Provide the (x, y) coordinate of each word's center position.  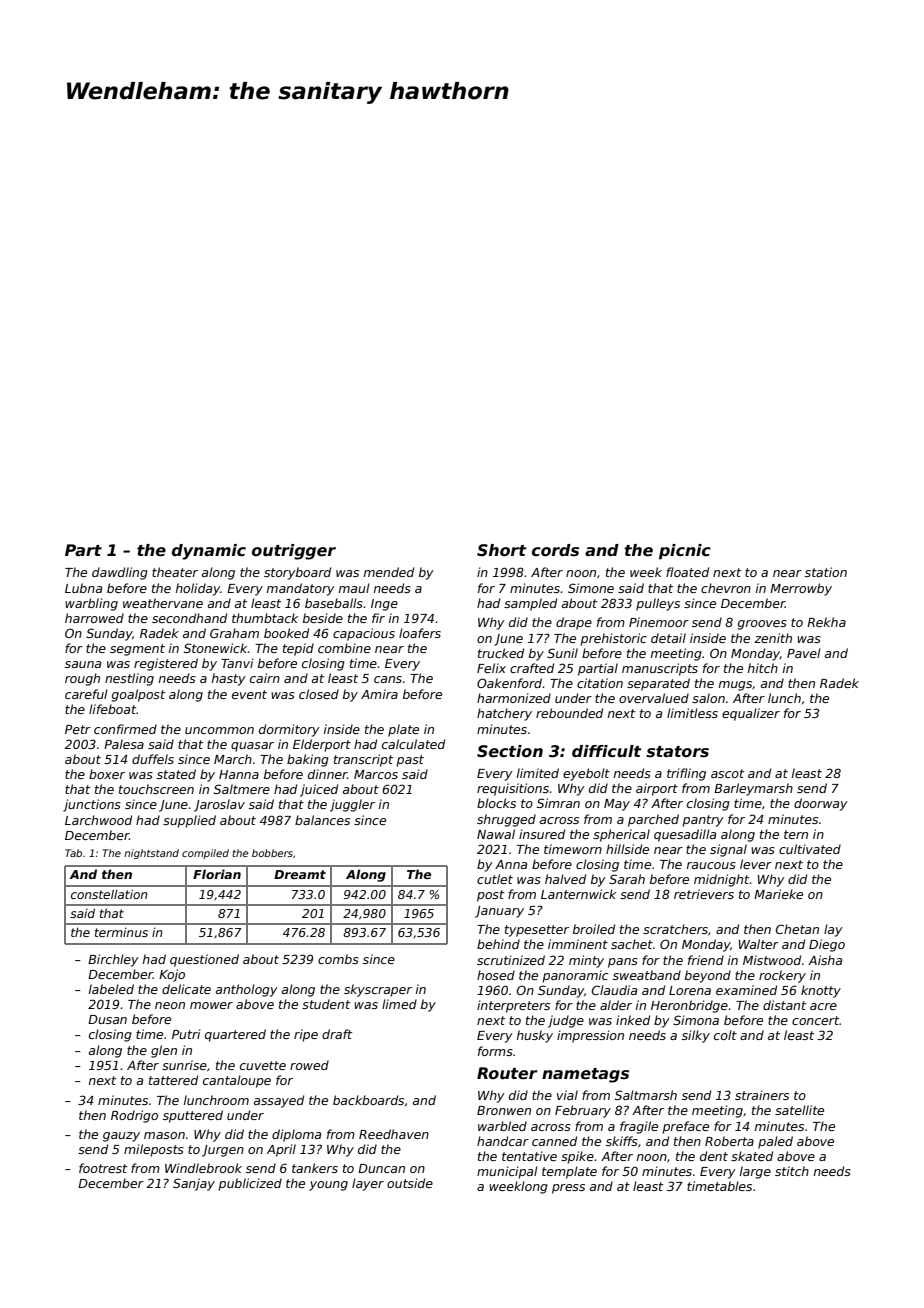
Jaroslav (219, 805)
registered (166, 664)
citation (600, 683)
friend (706, 960)
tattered (173, 1080)
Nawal (496, 834)
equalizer (751, 714)
